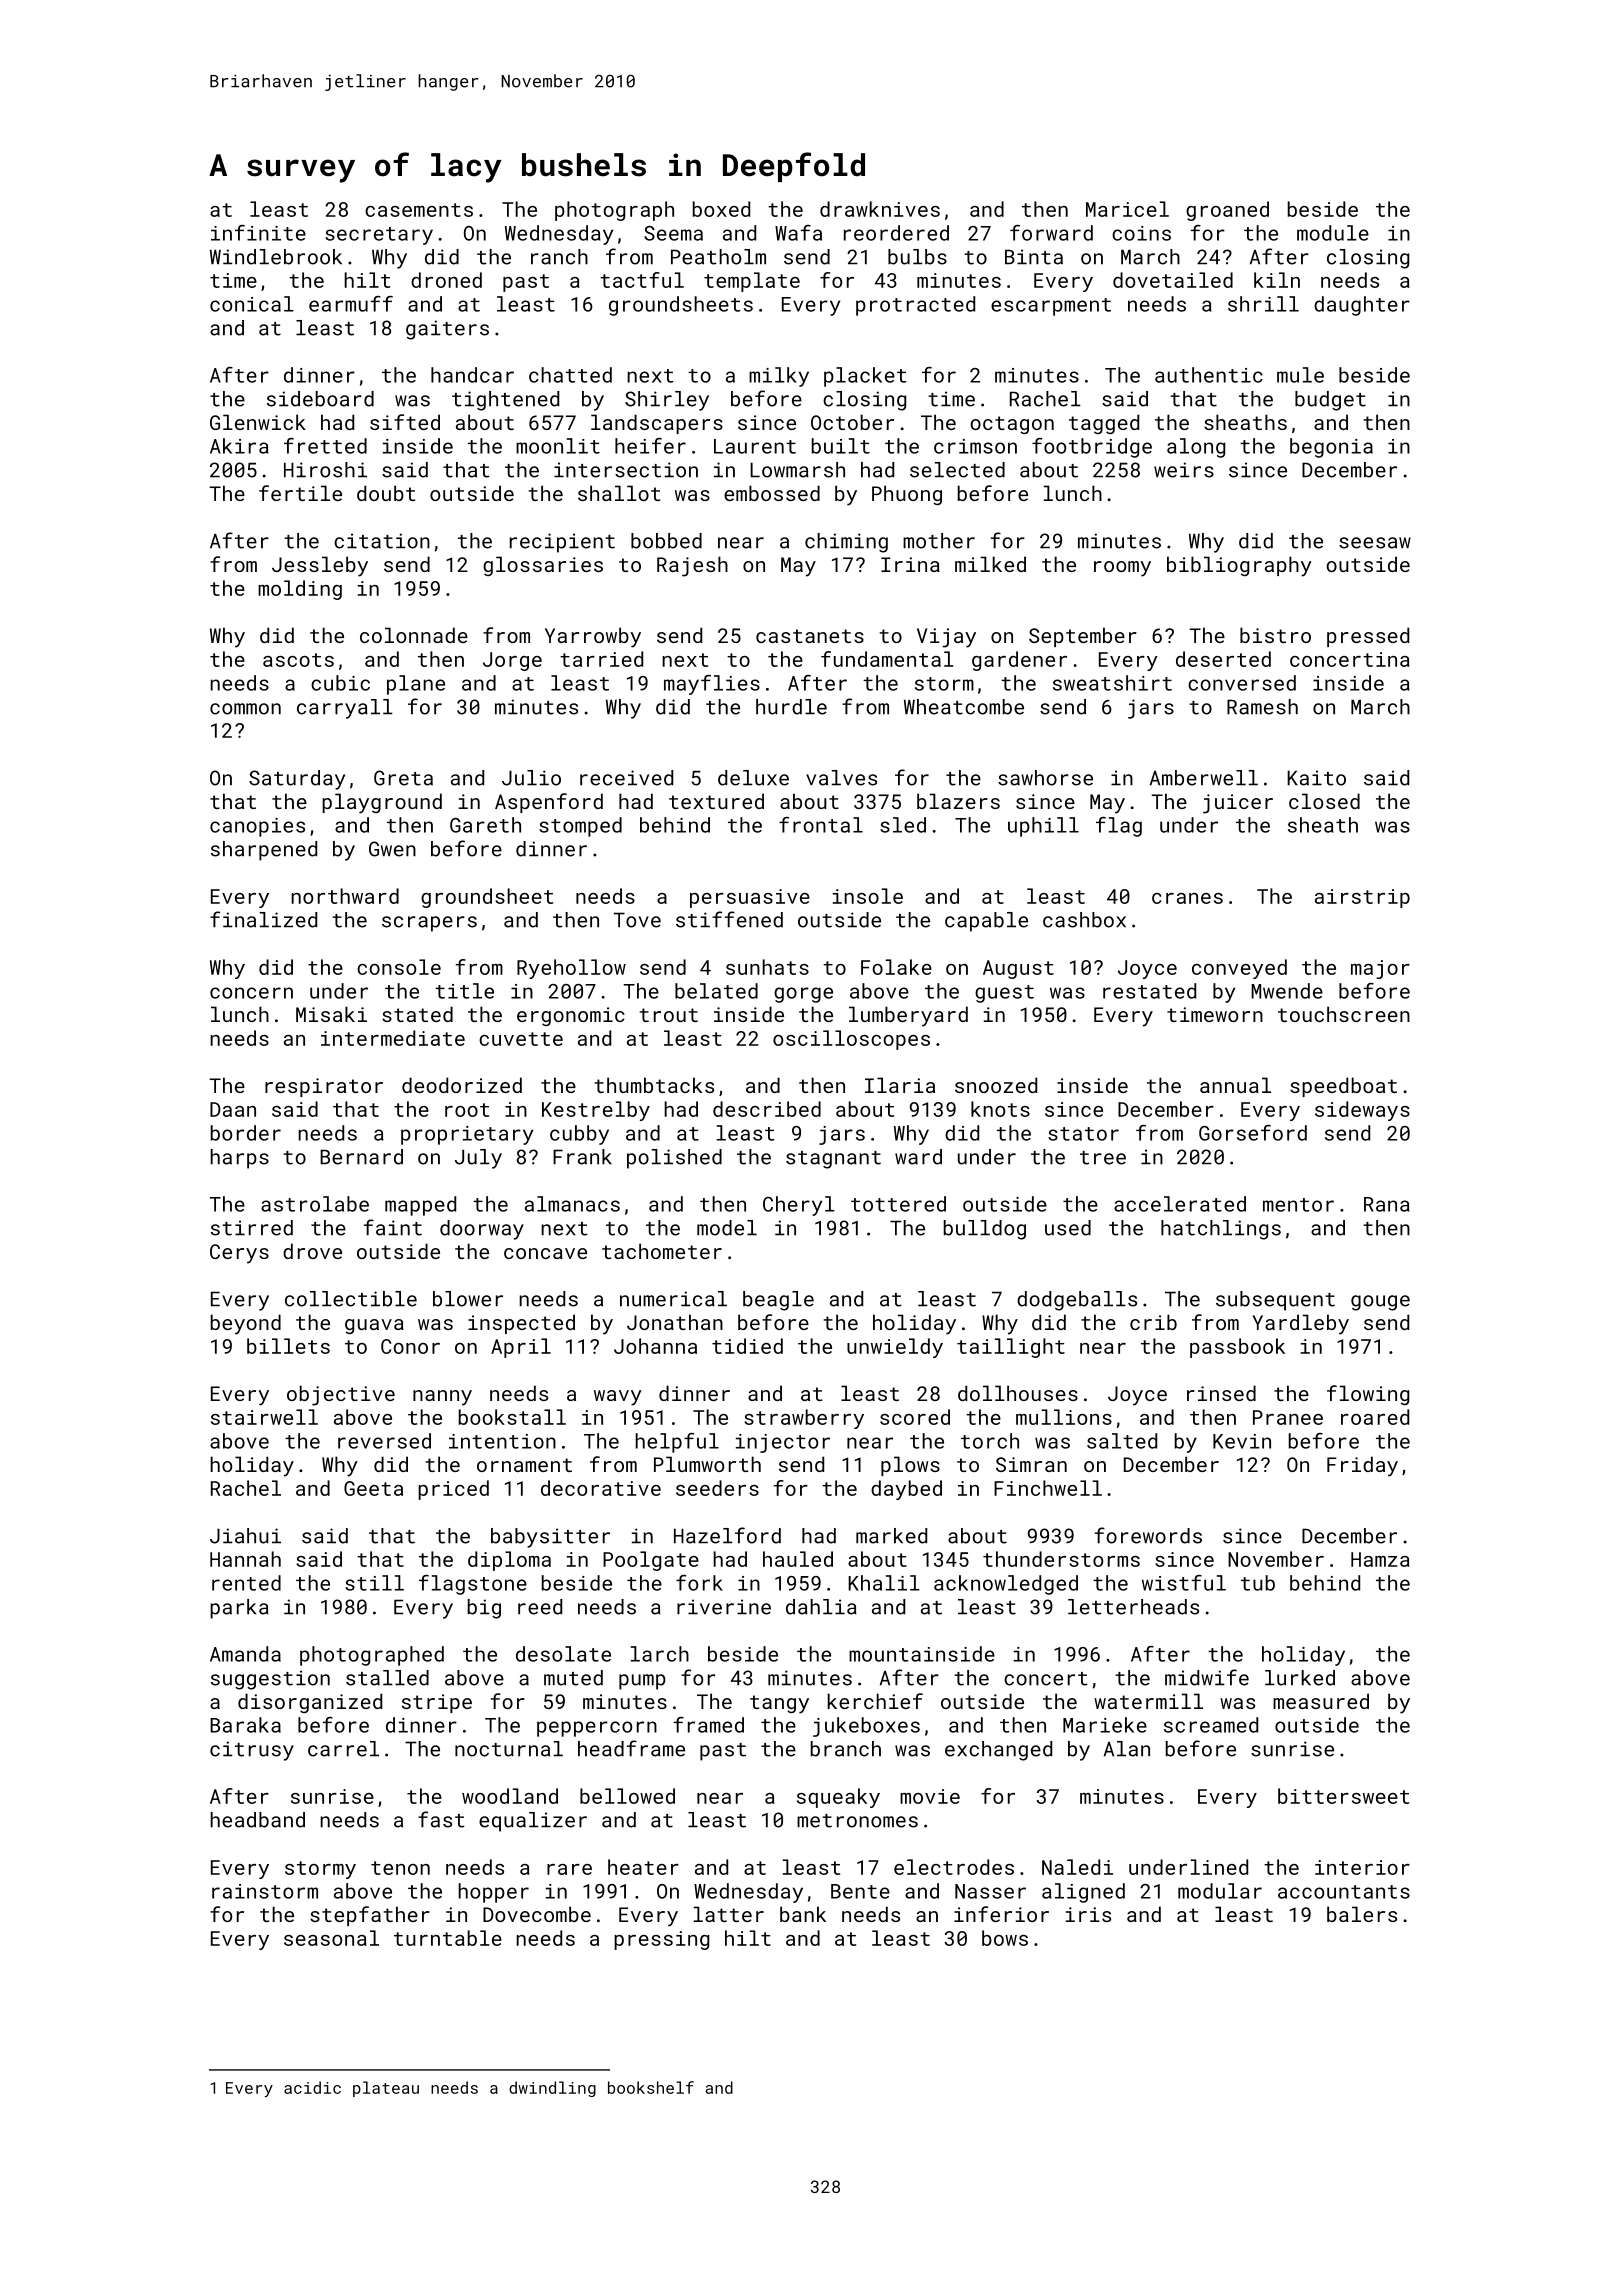 Image resolution: width=1620 pixels, height=2292 pixels. What do you see at coordinates (245, 709) in the page?
I see `common` at bounding box center [245, 709].
